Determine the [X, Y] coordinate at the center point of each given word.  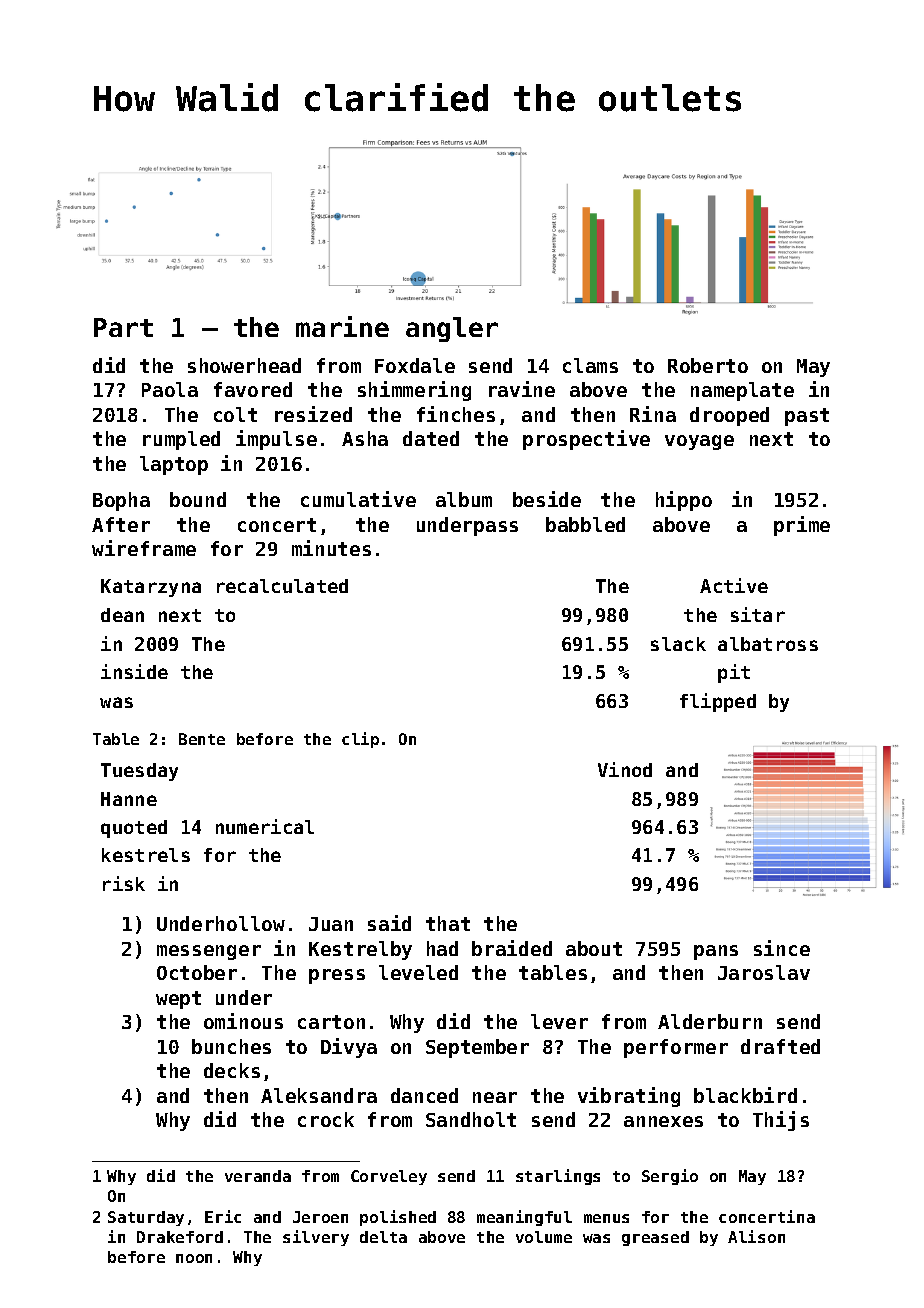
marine [342, 326]
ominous [243, 1021]
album [464, 499]
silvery [316, 1238]
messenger [209, 952]
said [389, 923]
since [782, 948]
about [594, 948]
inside [134, 671]
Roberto [708, 365]
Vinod [625, 769]
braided [512, 948]
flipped [718, 702]
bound [198, 499]
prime [802, 526]
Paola [170, 389]
